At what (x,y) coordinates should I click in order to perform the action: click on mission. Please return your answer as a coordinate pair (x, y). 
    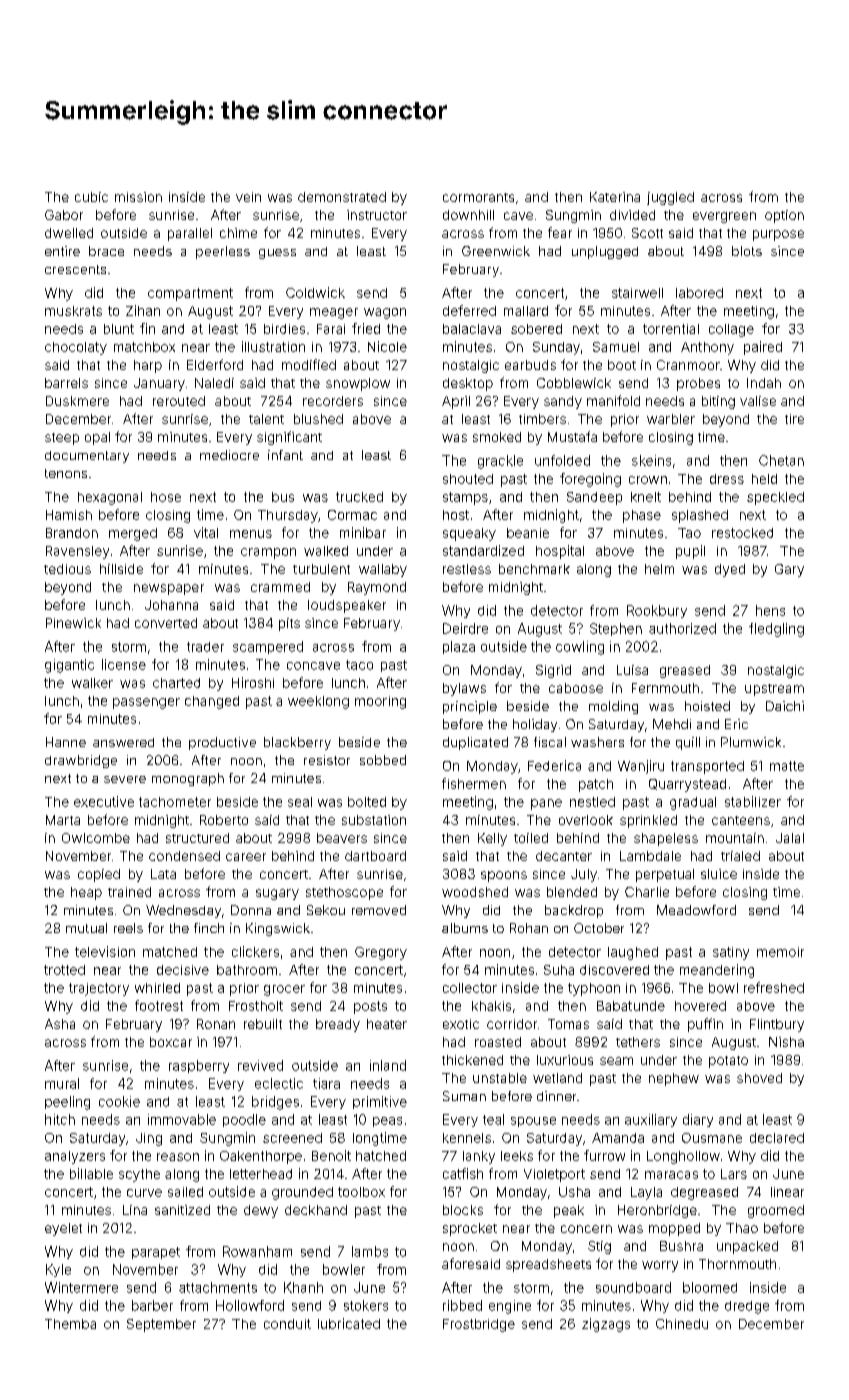
    Looking at the image, I should click on (138, 197).
